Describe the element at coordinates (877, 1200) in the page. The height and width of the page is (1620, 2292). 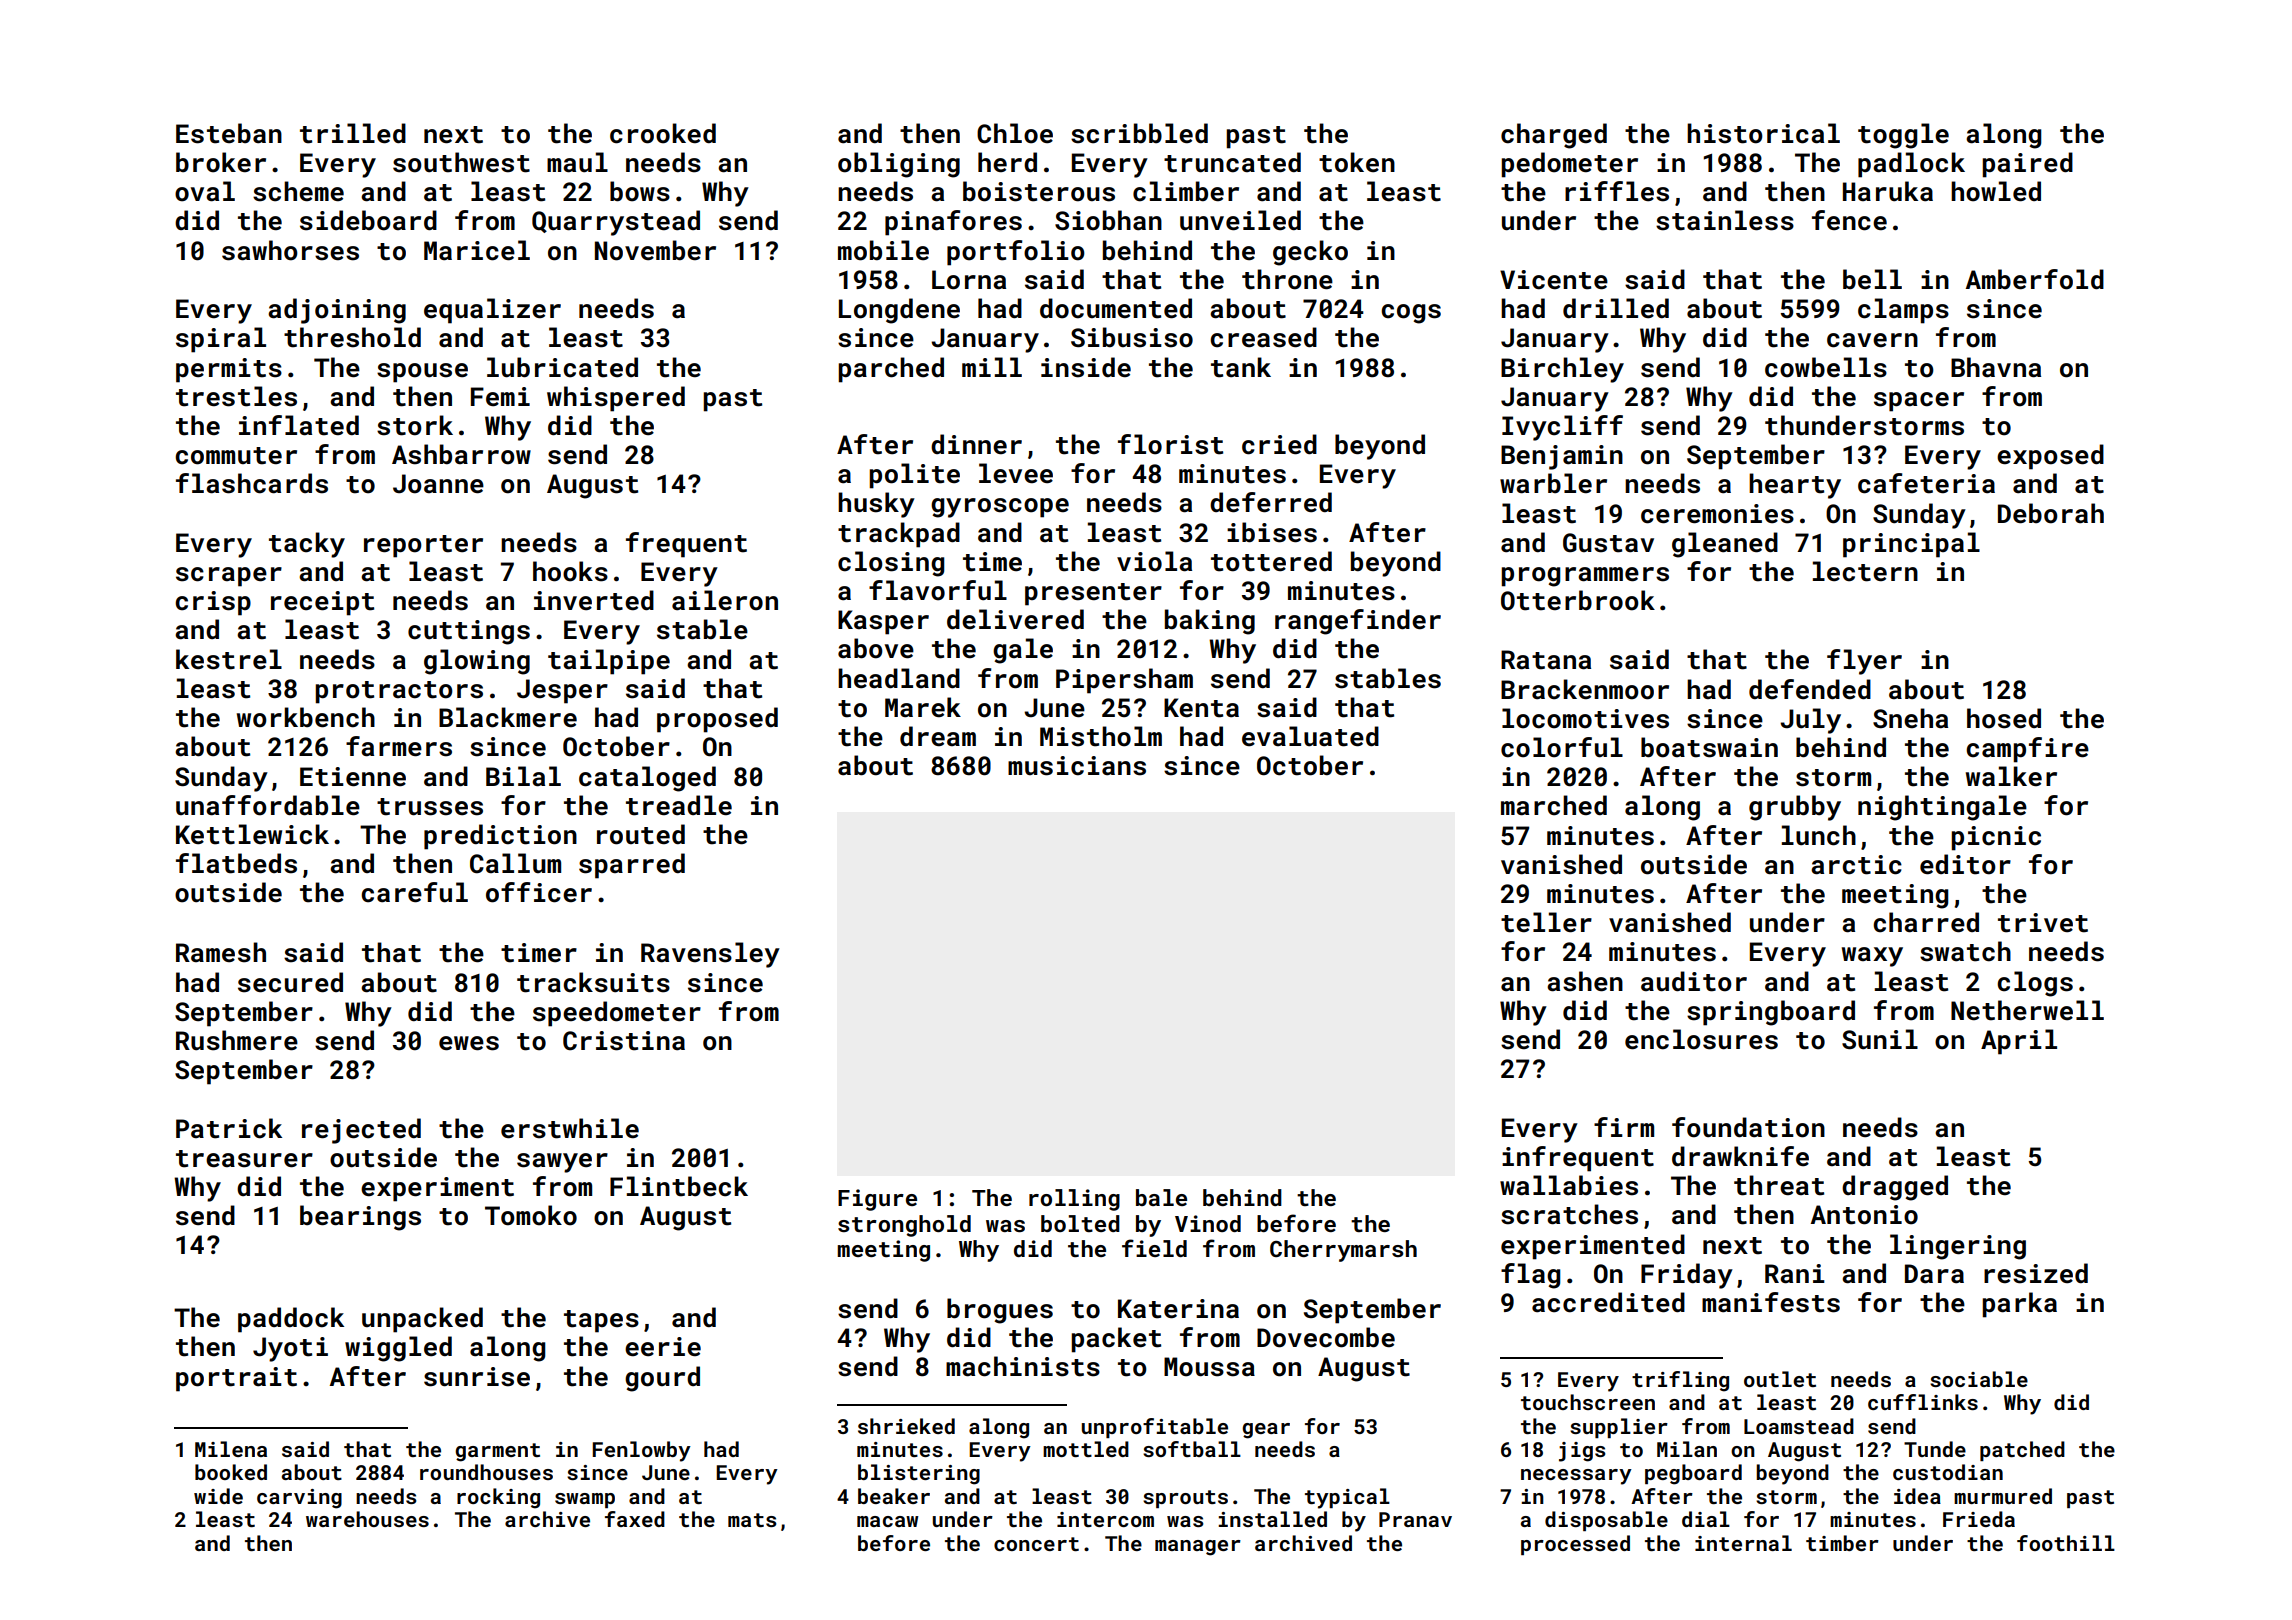
I see `Figure` at that location.
